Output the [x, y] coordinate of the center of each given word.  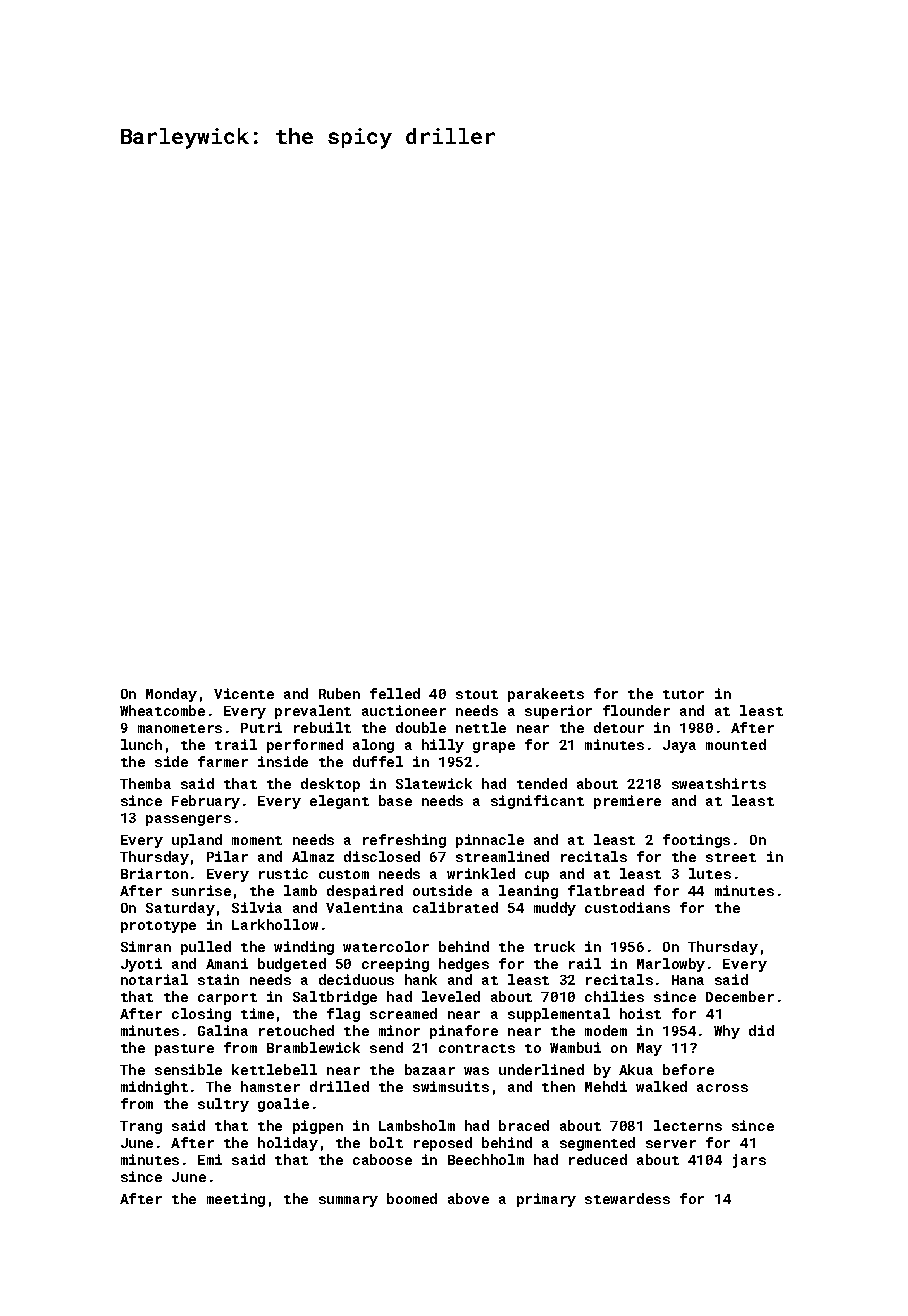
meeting [236, 1200]
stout [477, 694]
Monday [171, 695]
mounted [736, 744]
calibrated [455, 907]
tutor [683, 694]
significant [537, 802]
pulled [206, 948]
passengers [188, 820]
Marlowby [671, 965]
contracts [477, 1048]
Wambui [575, 1047]
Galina [223, 1030]
